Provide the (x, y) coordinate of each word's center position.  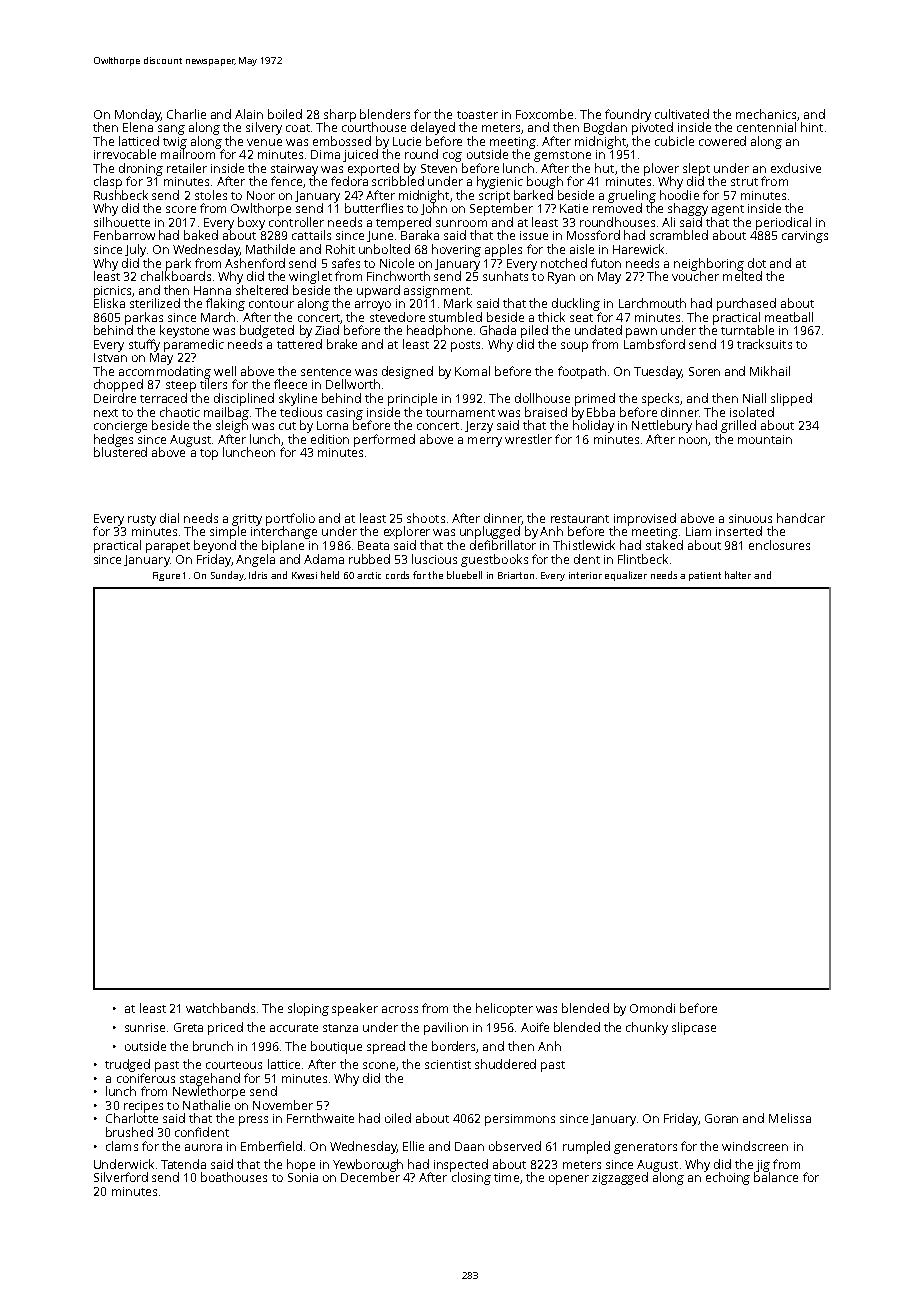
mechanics (766, 114)
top (209, 454)
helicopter (504, 1009)
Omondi (652, 1008)
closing (471, 1178)
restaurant (580, 519)
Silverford (121, 1177)
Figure (166, 576)
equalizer (626, 576)
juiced (360, 155)
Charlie (186, 114)
